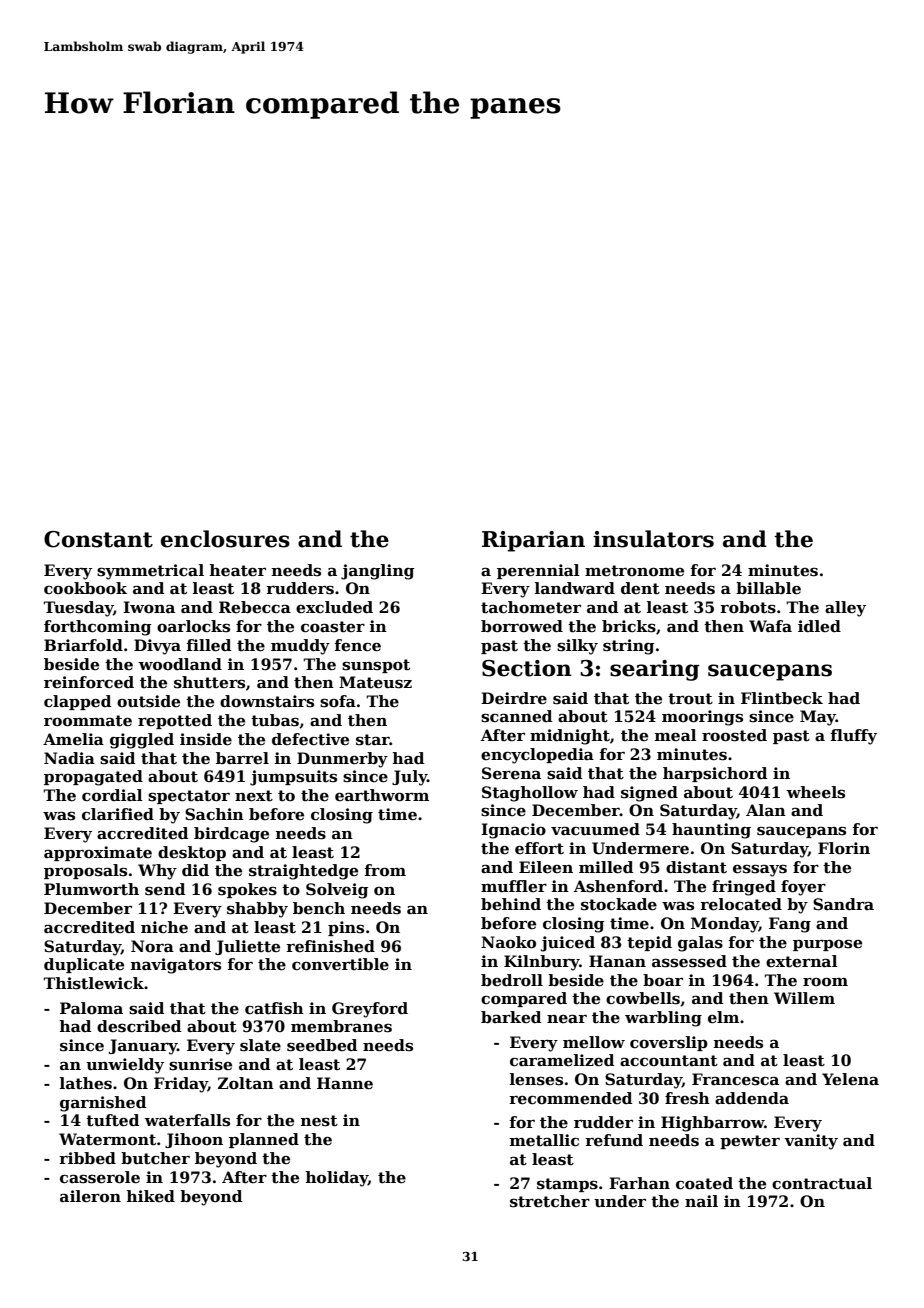 This page has height=1308, width=924. I want to click on bricks, so click(629, 626).
